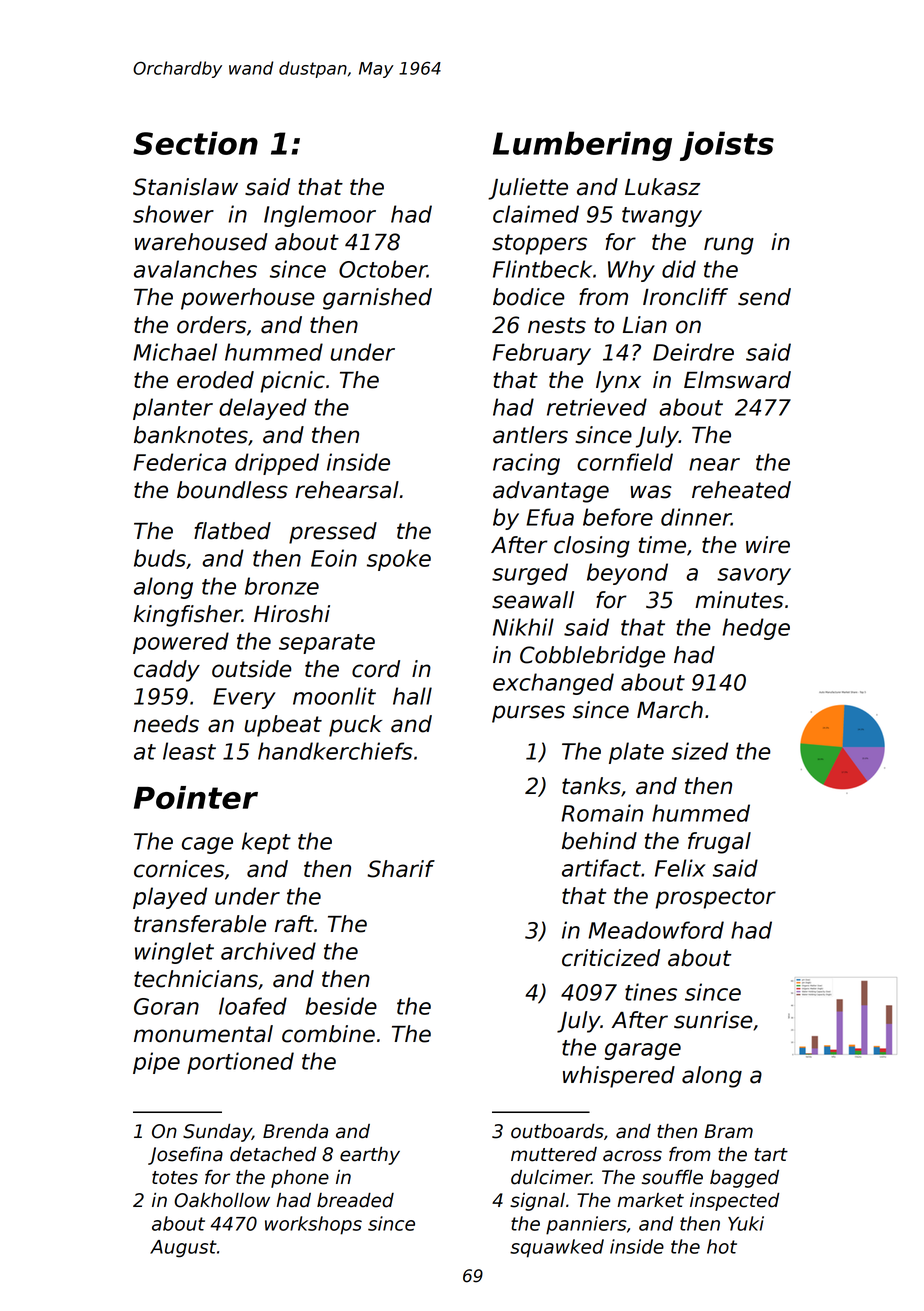 This screenshot has width=924, height=1311. Describe the element at coordinates (195, 143) in the screenshot. I see `Section` at that location.
